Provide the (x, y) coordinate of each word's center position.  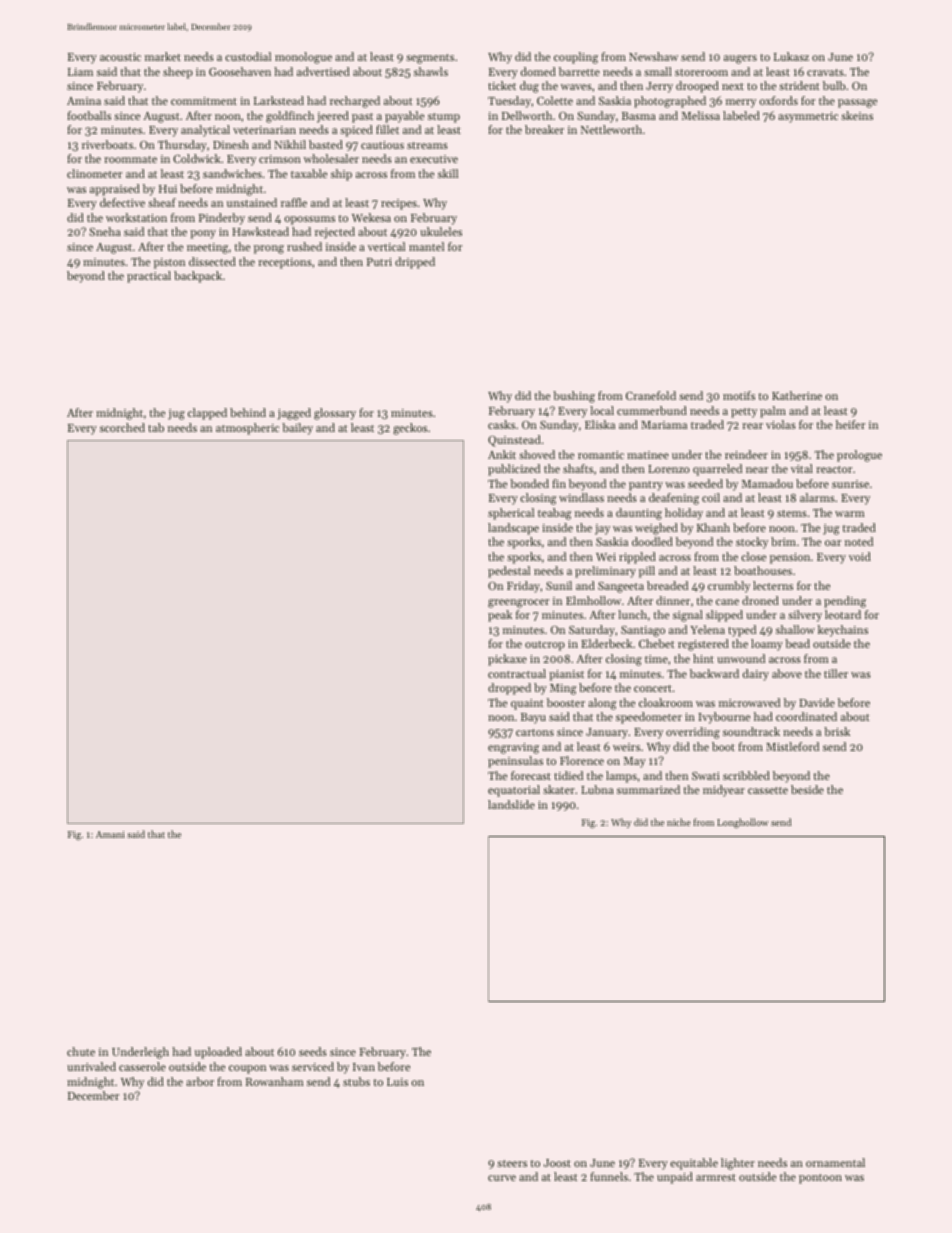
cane (727, 602)
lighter (738, 1164)
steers (512, 1163)
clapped (207, 414)
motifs (739, 395)
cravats (825, 72)
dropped (509, 689)
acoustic (120, 57)
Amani (110, 834)
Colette (555, 100)
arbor (200, 1081)
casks (501, 424)
